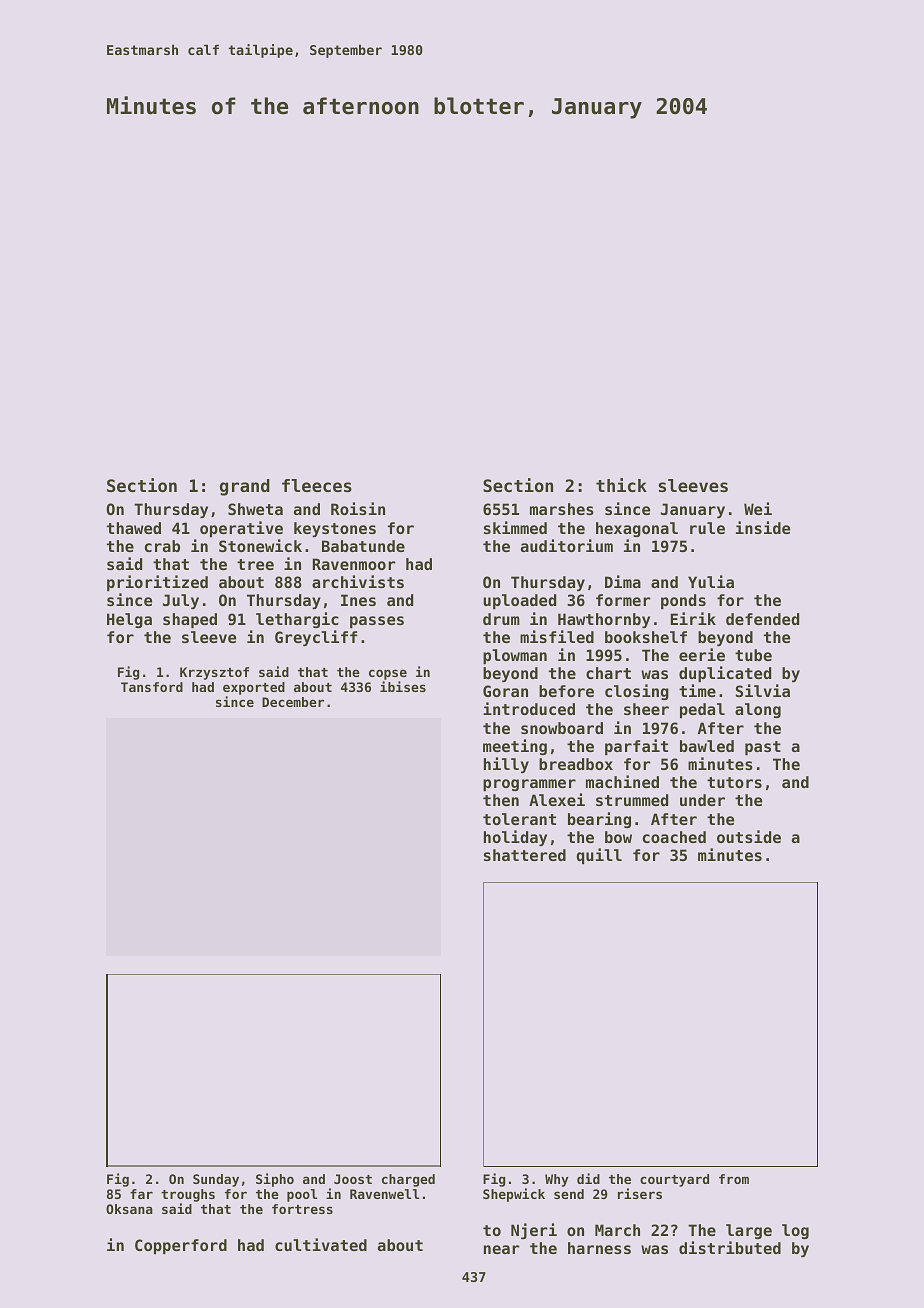 The width and height of the page is (924, 1308). I want to click on rule, so click(707, 528).
